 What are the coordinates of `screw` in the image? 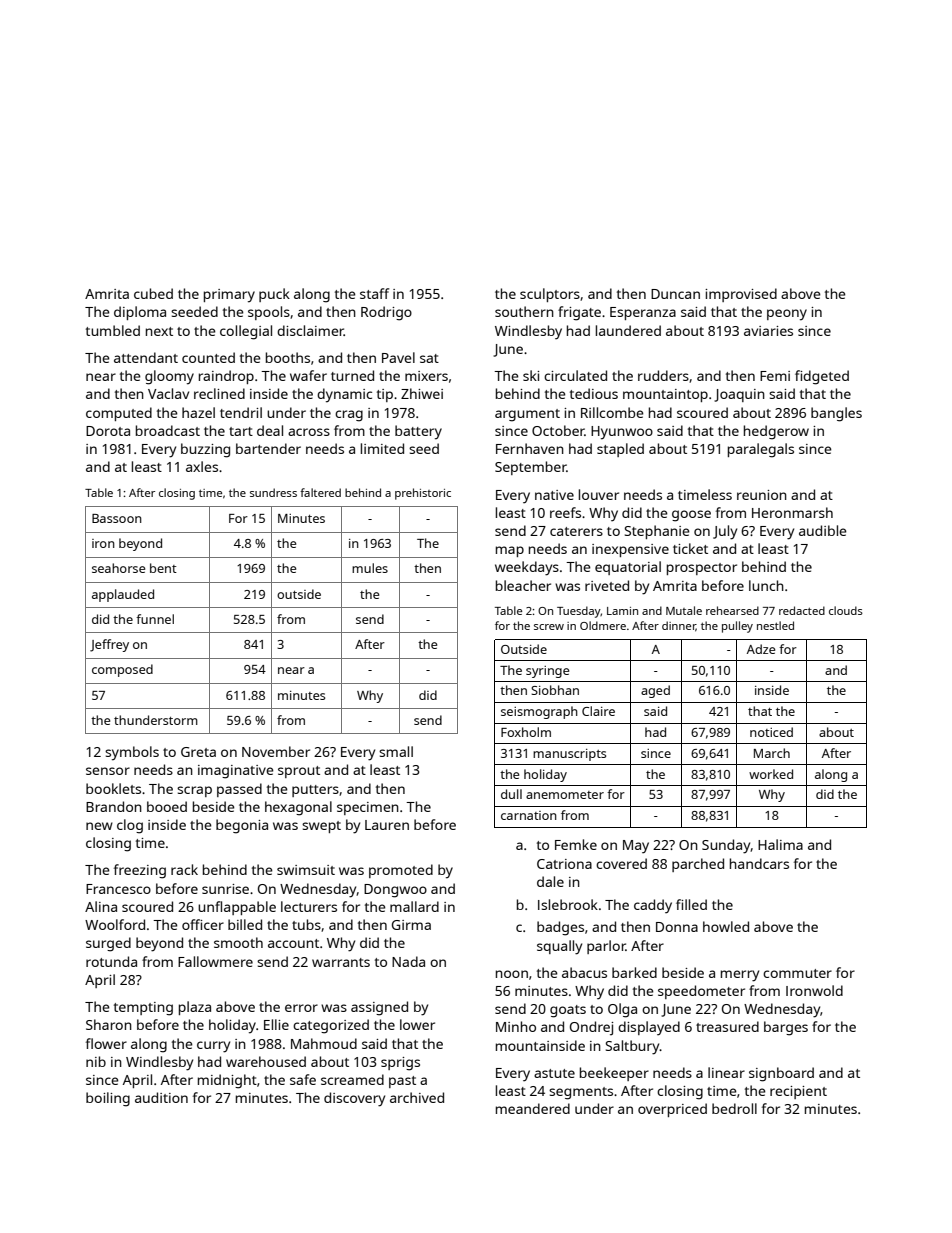 It's located at (549, 627).
